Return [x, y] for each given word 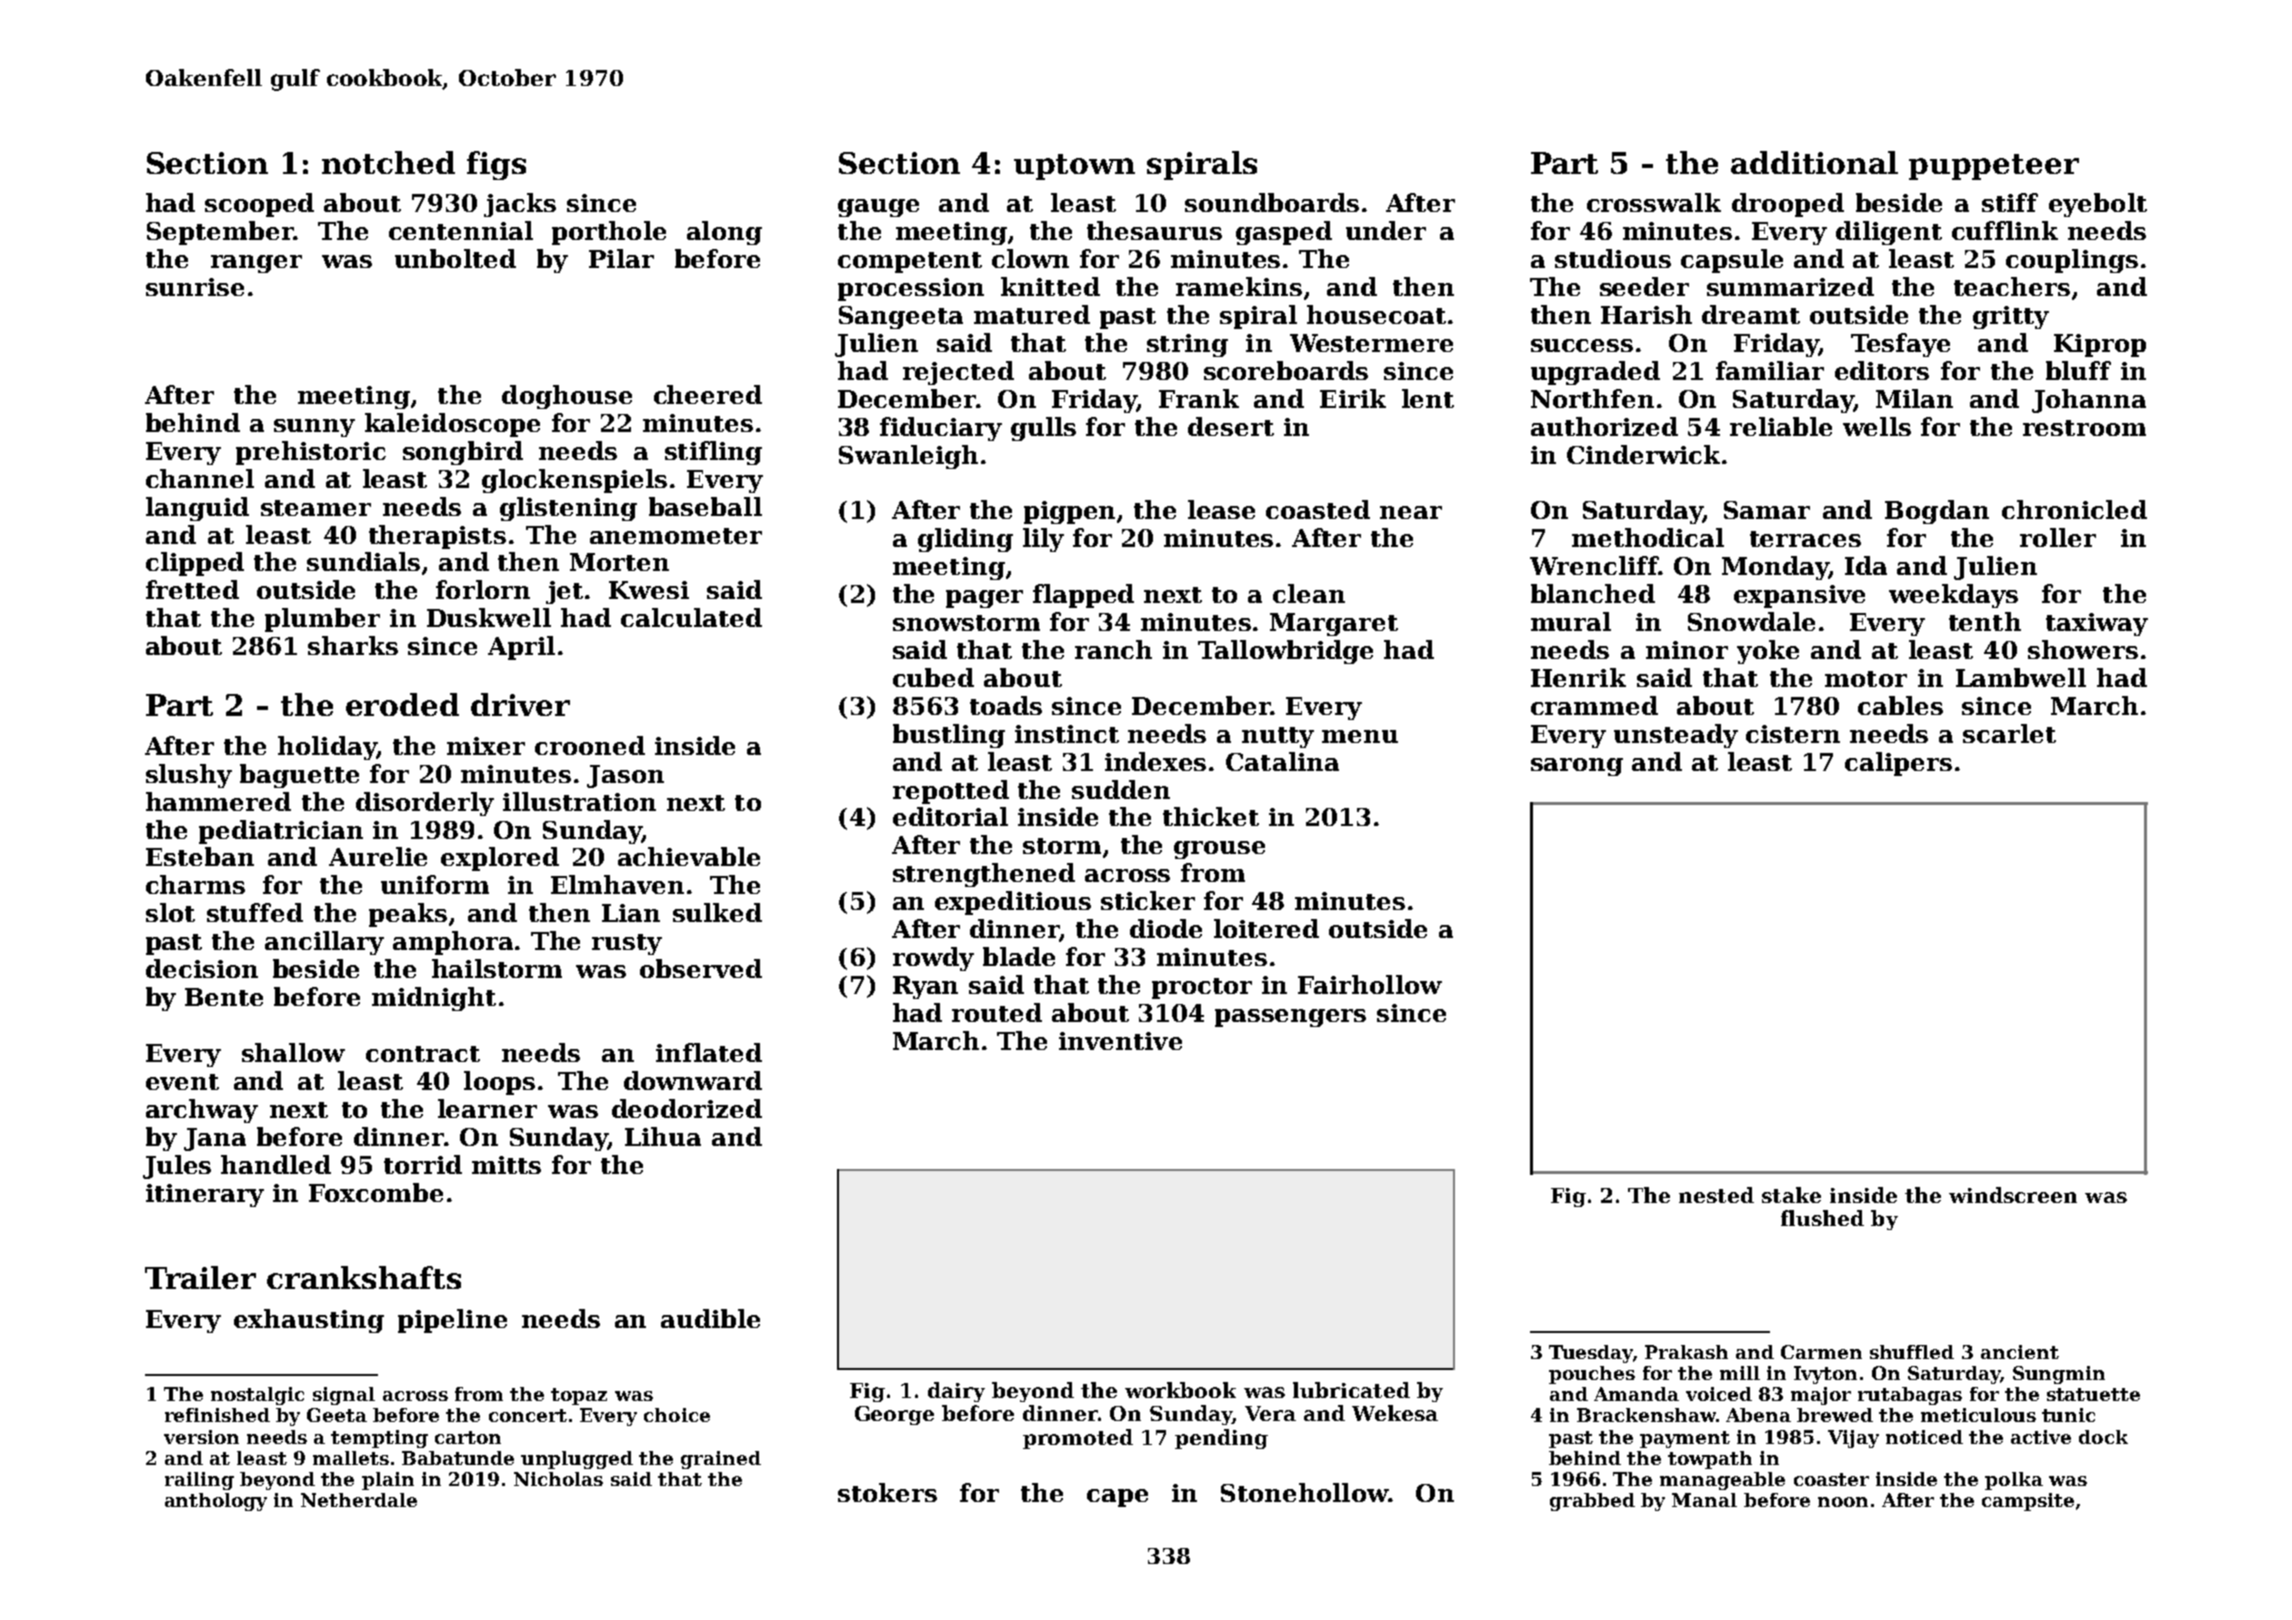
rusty [627, 944]
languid [197, 509]
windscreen [2013, 1195]
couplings [2072, 261]
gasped [1284, 233]
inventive [1120, 1041]
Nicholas [558, 1479]
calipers [1898, 764]
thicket [1211, 816]
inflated [709, 1052]
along [724, 233]
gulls [1043, 429]
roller [2058, 537]
